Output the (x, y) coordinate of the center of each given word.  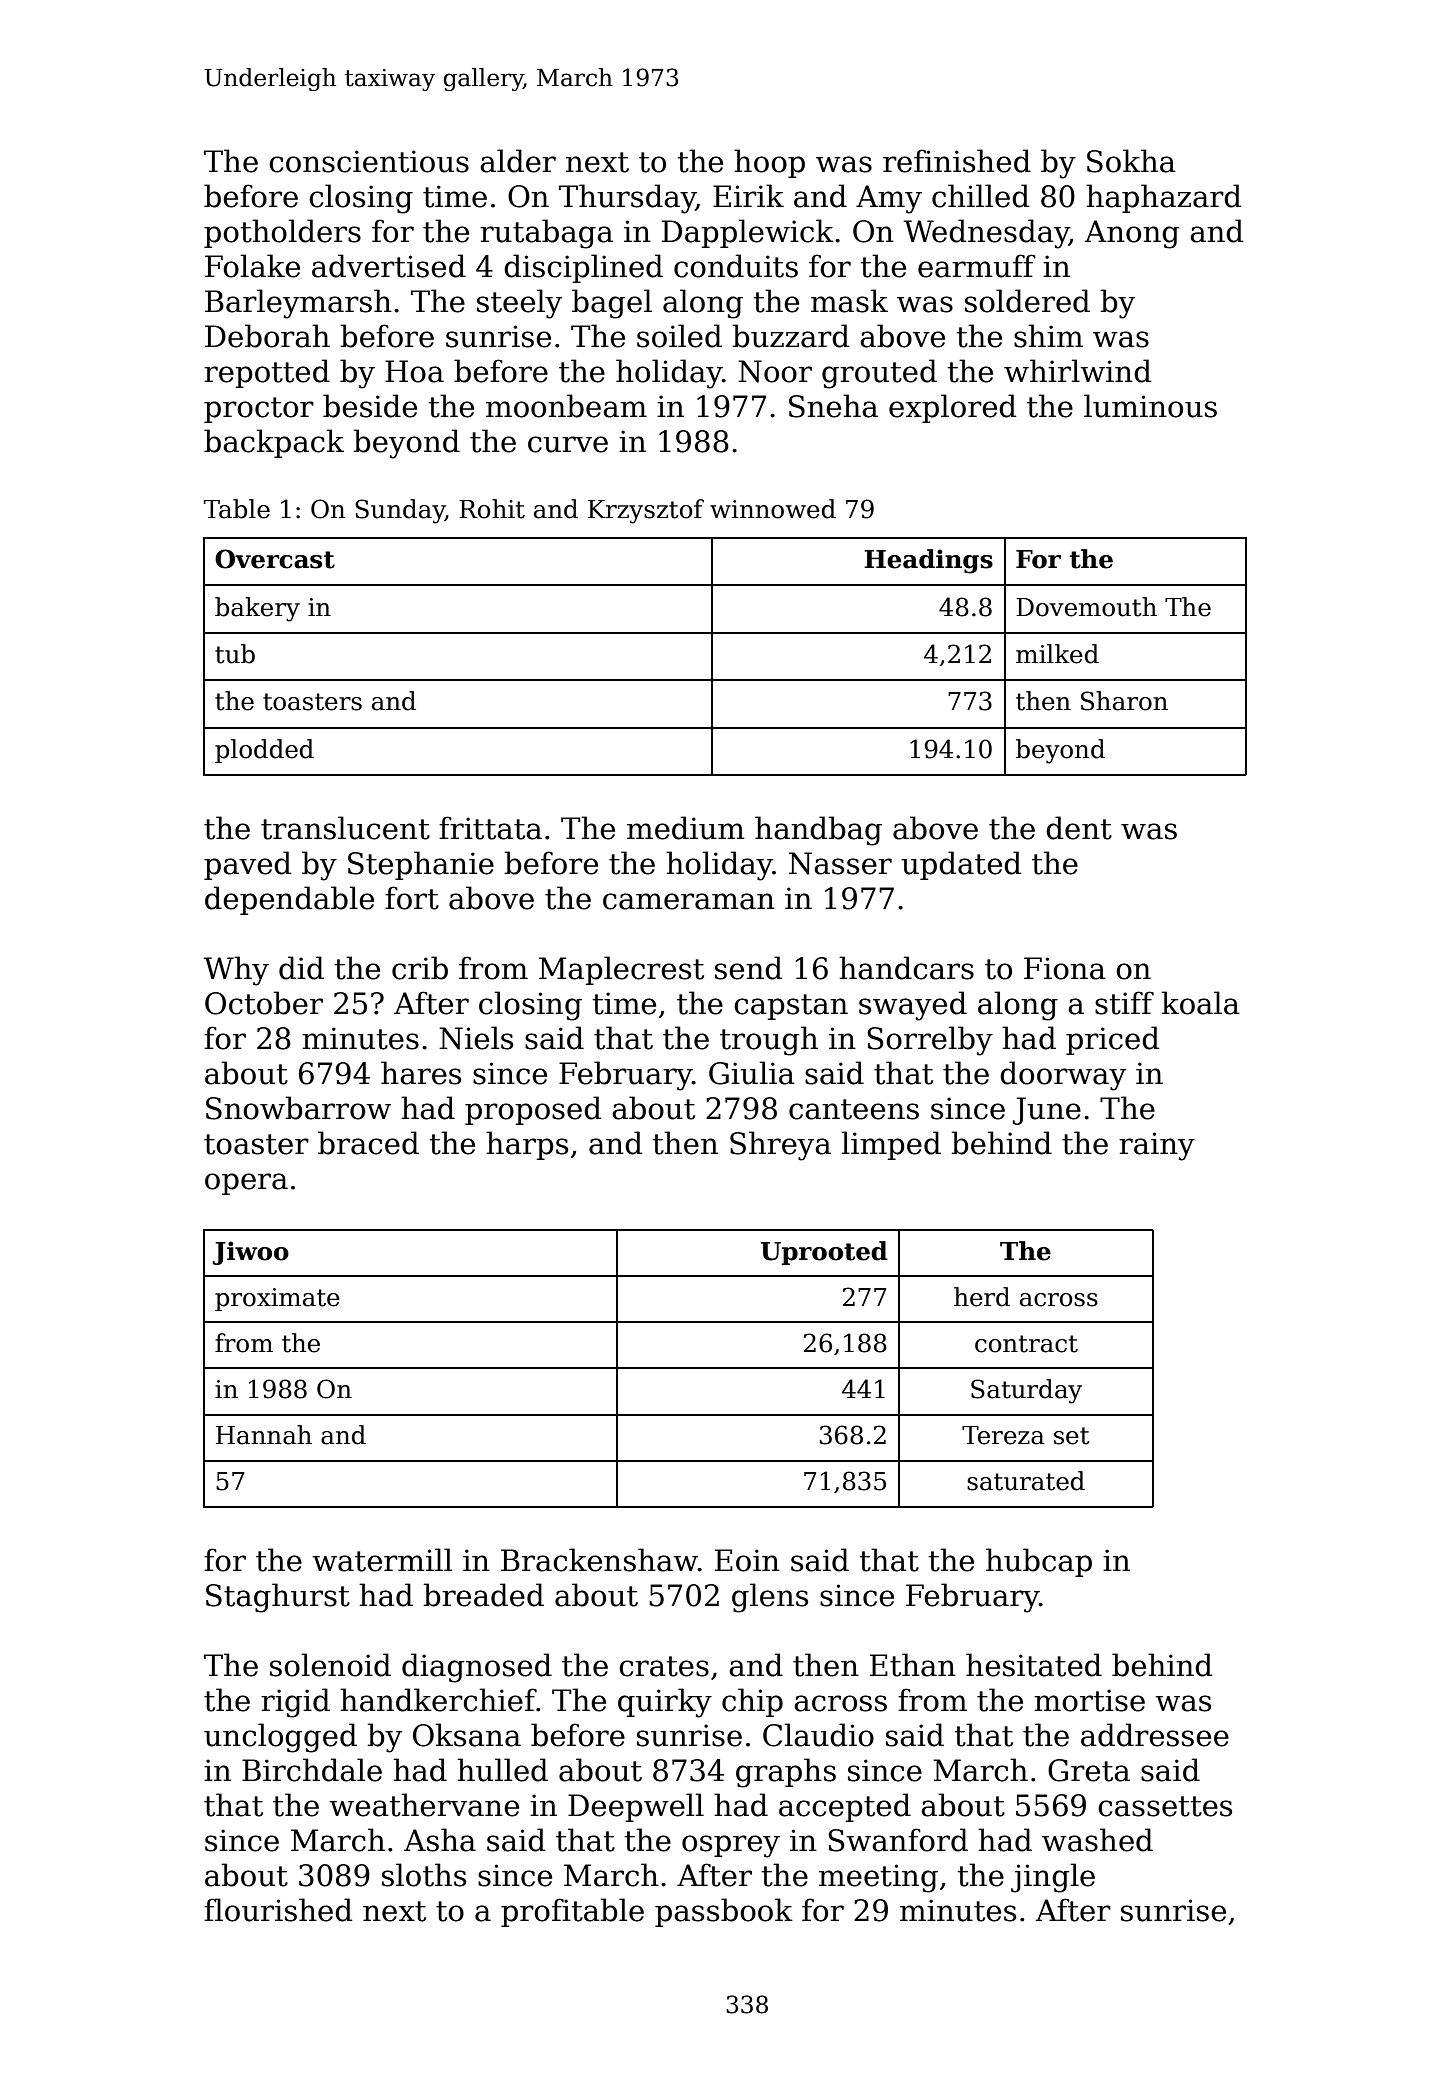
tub (235, 654)
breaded (484, 1595)
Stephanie (421, 865)
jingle (1053, 1878)
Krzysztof (646, 511)
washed (1097, 1840)
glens (770, 1598)
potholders (282, 233)
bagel (612, 304)
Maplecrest (621, 970)
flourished (278, 1910)
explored (952, 408)
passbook (724, 1912)
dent (1079, 828)
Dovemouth (1086, 607)
